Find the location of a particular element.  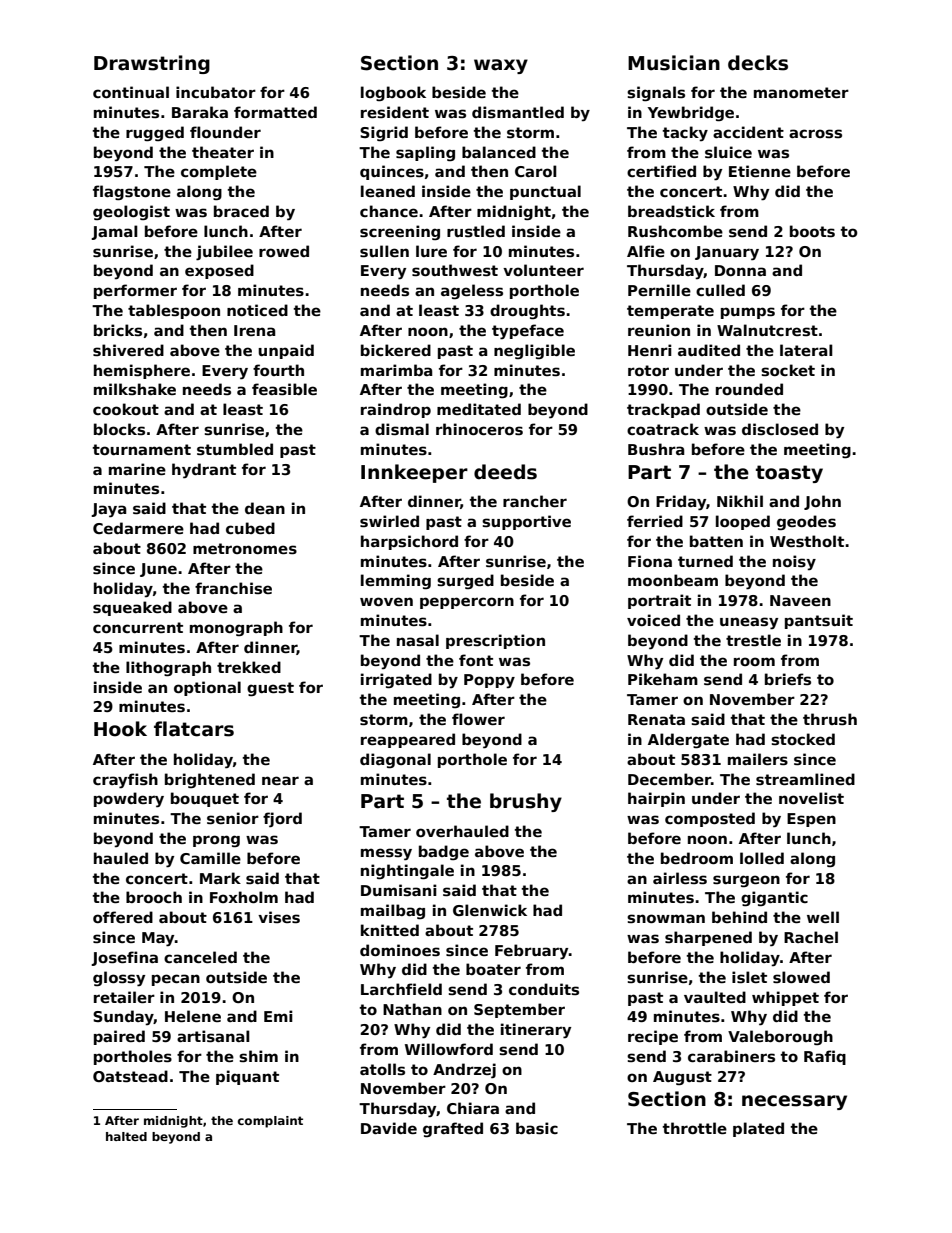

December is located at coordinates (669, 779).
